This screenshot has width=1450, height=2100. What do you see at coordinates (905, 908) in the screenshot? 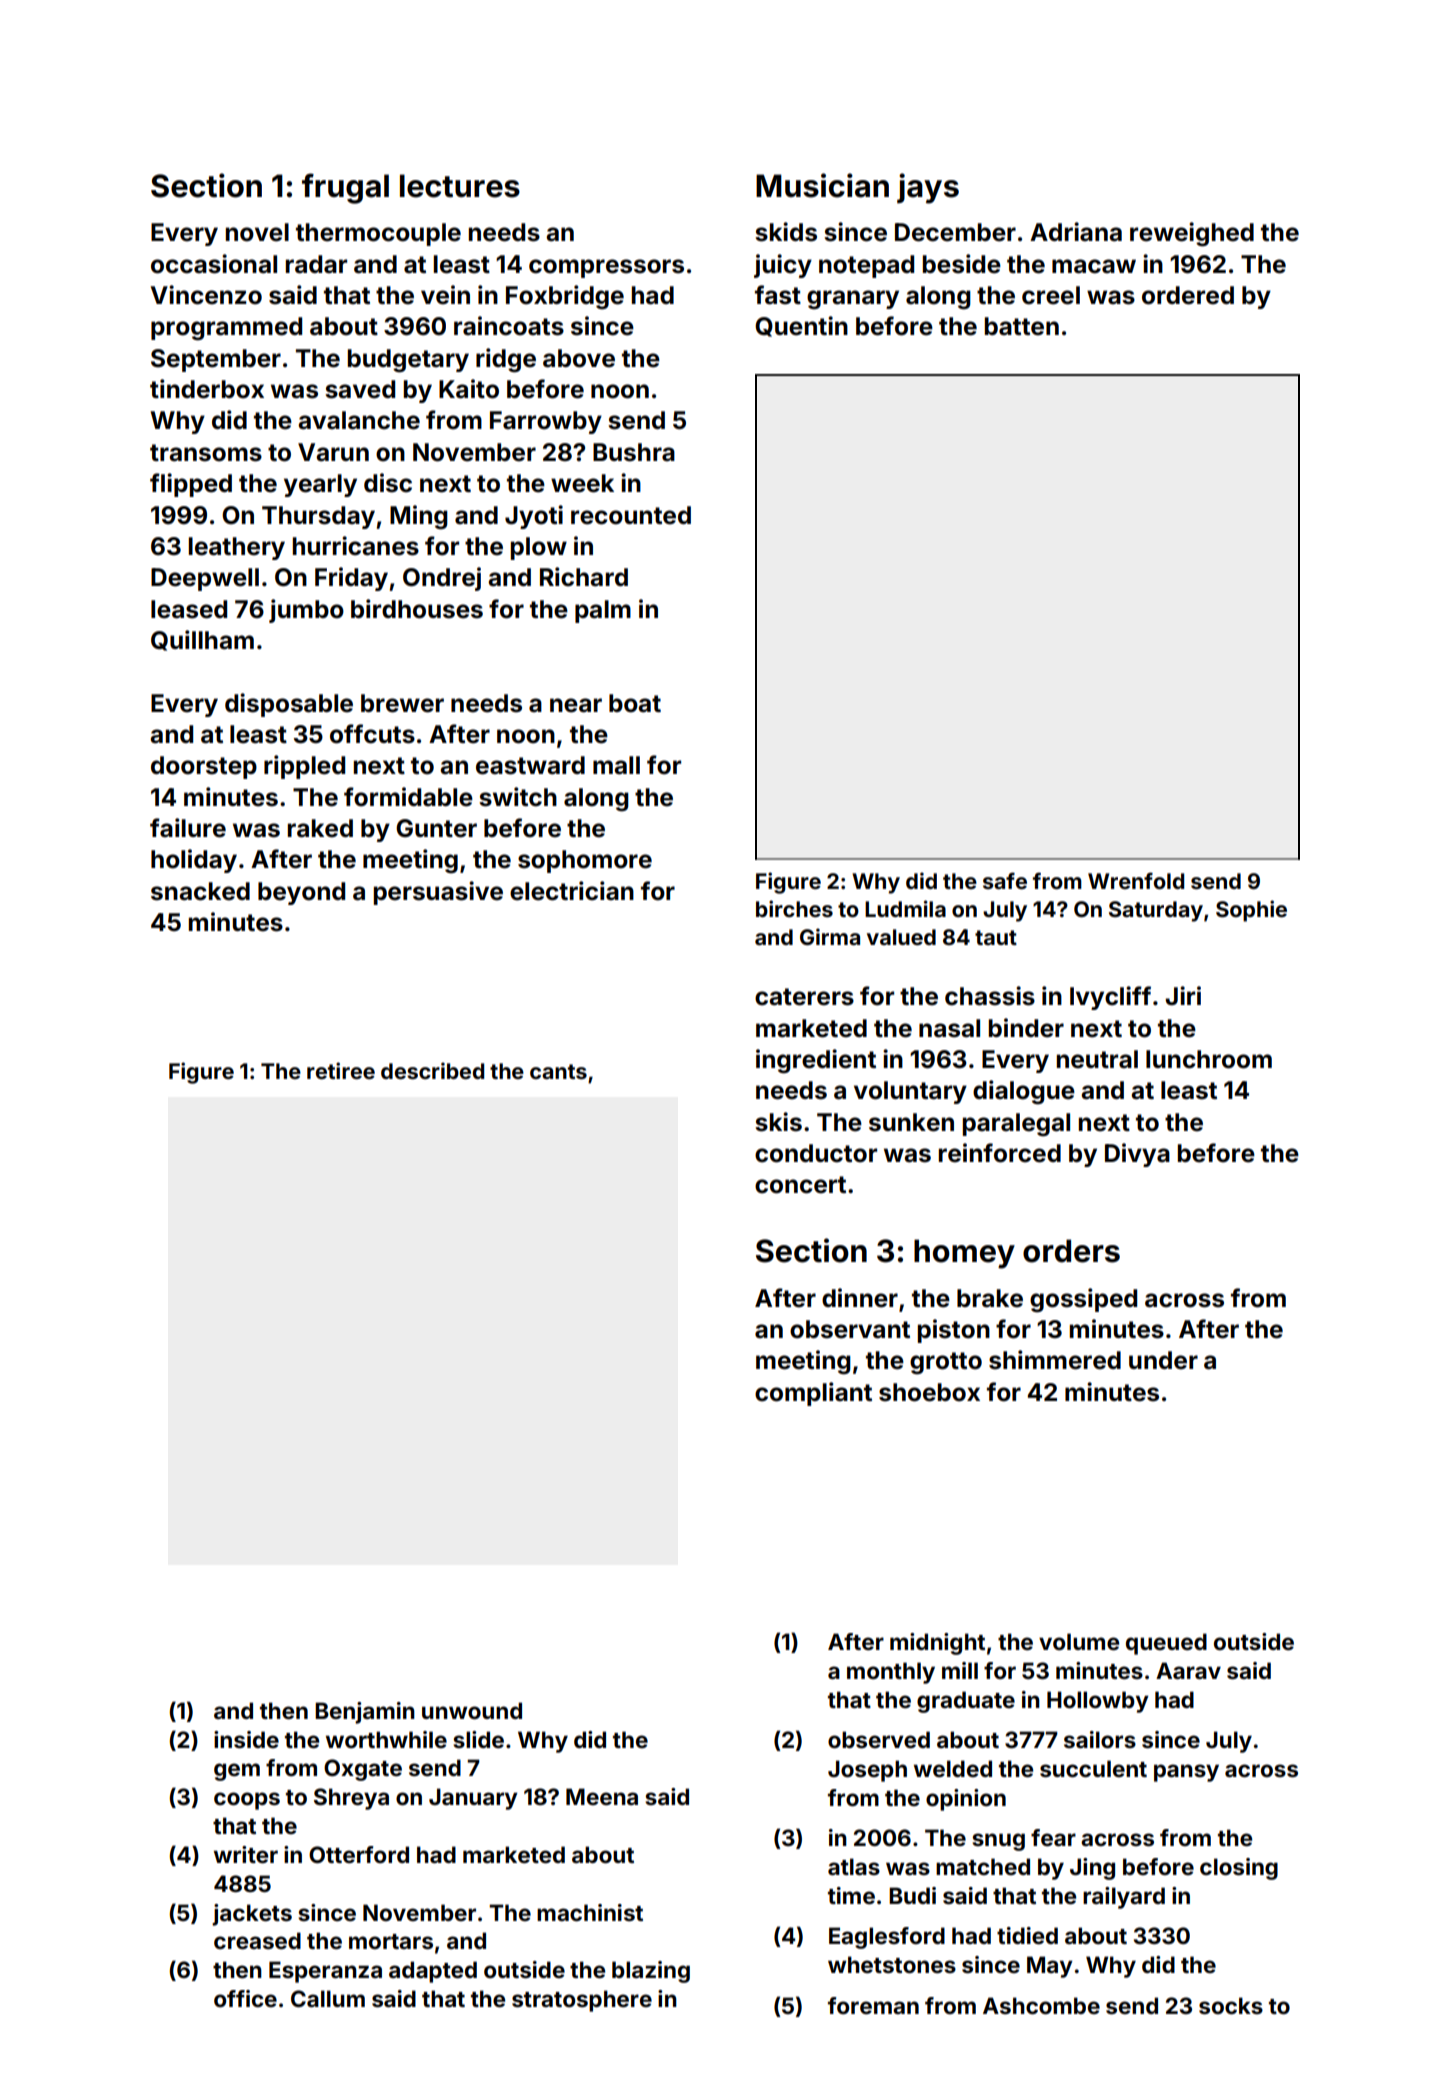
I see `Ludmila` at bounding box center [905, 908].
